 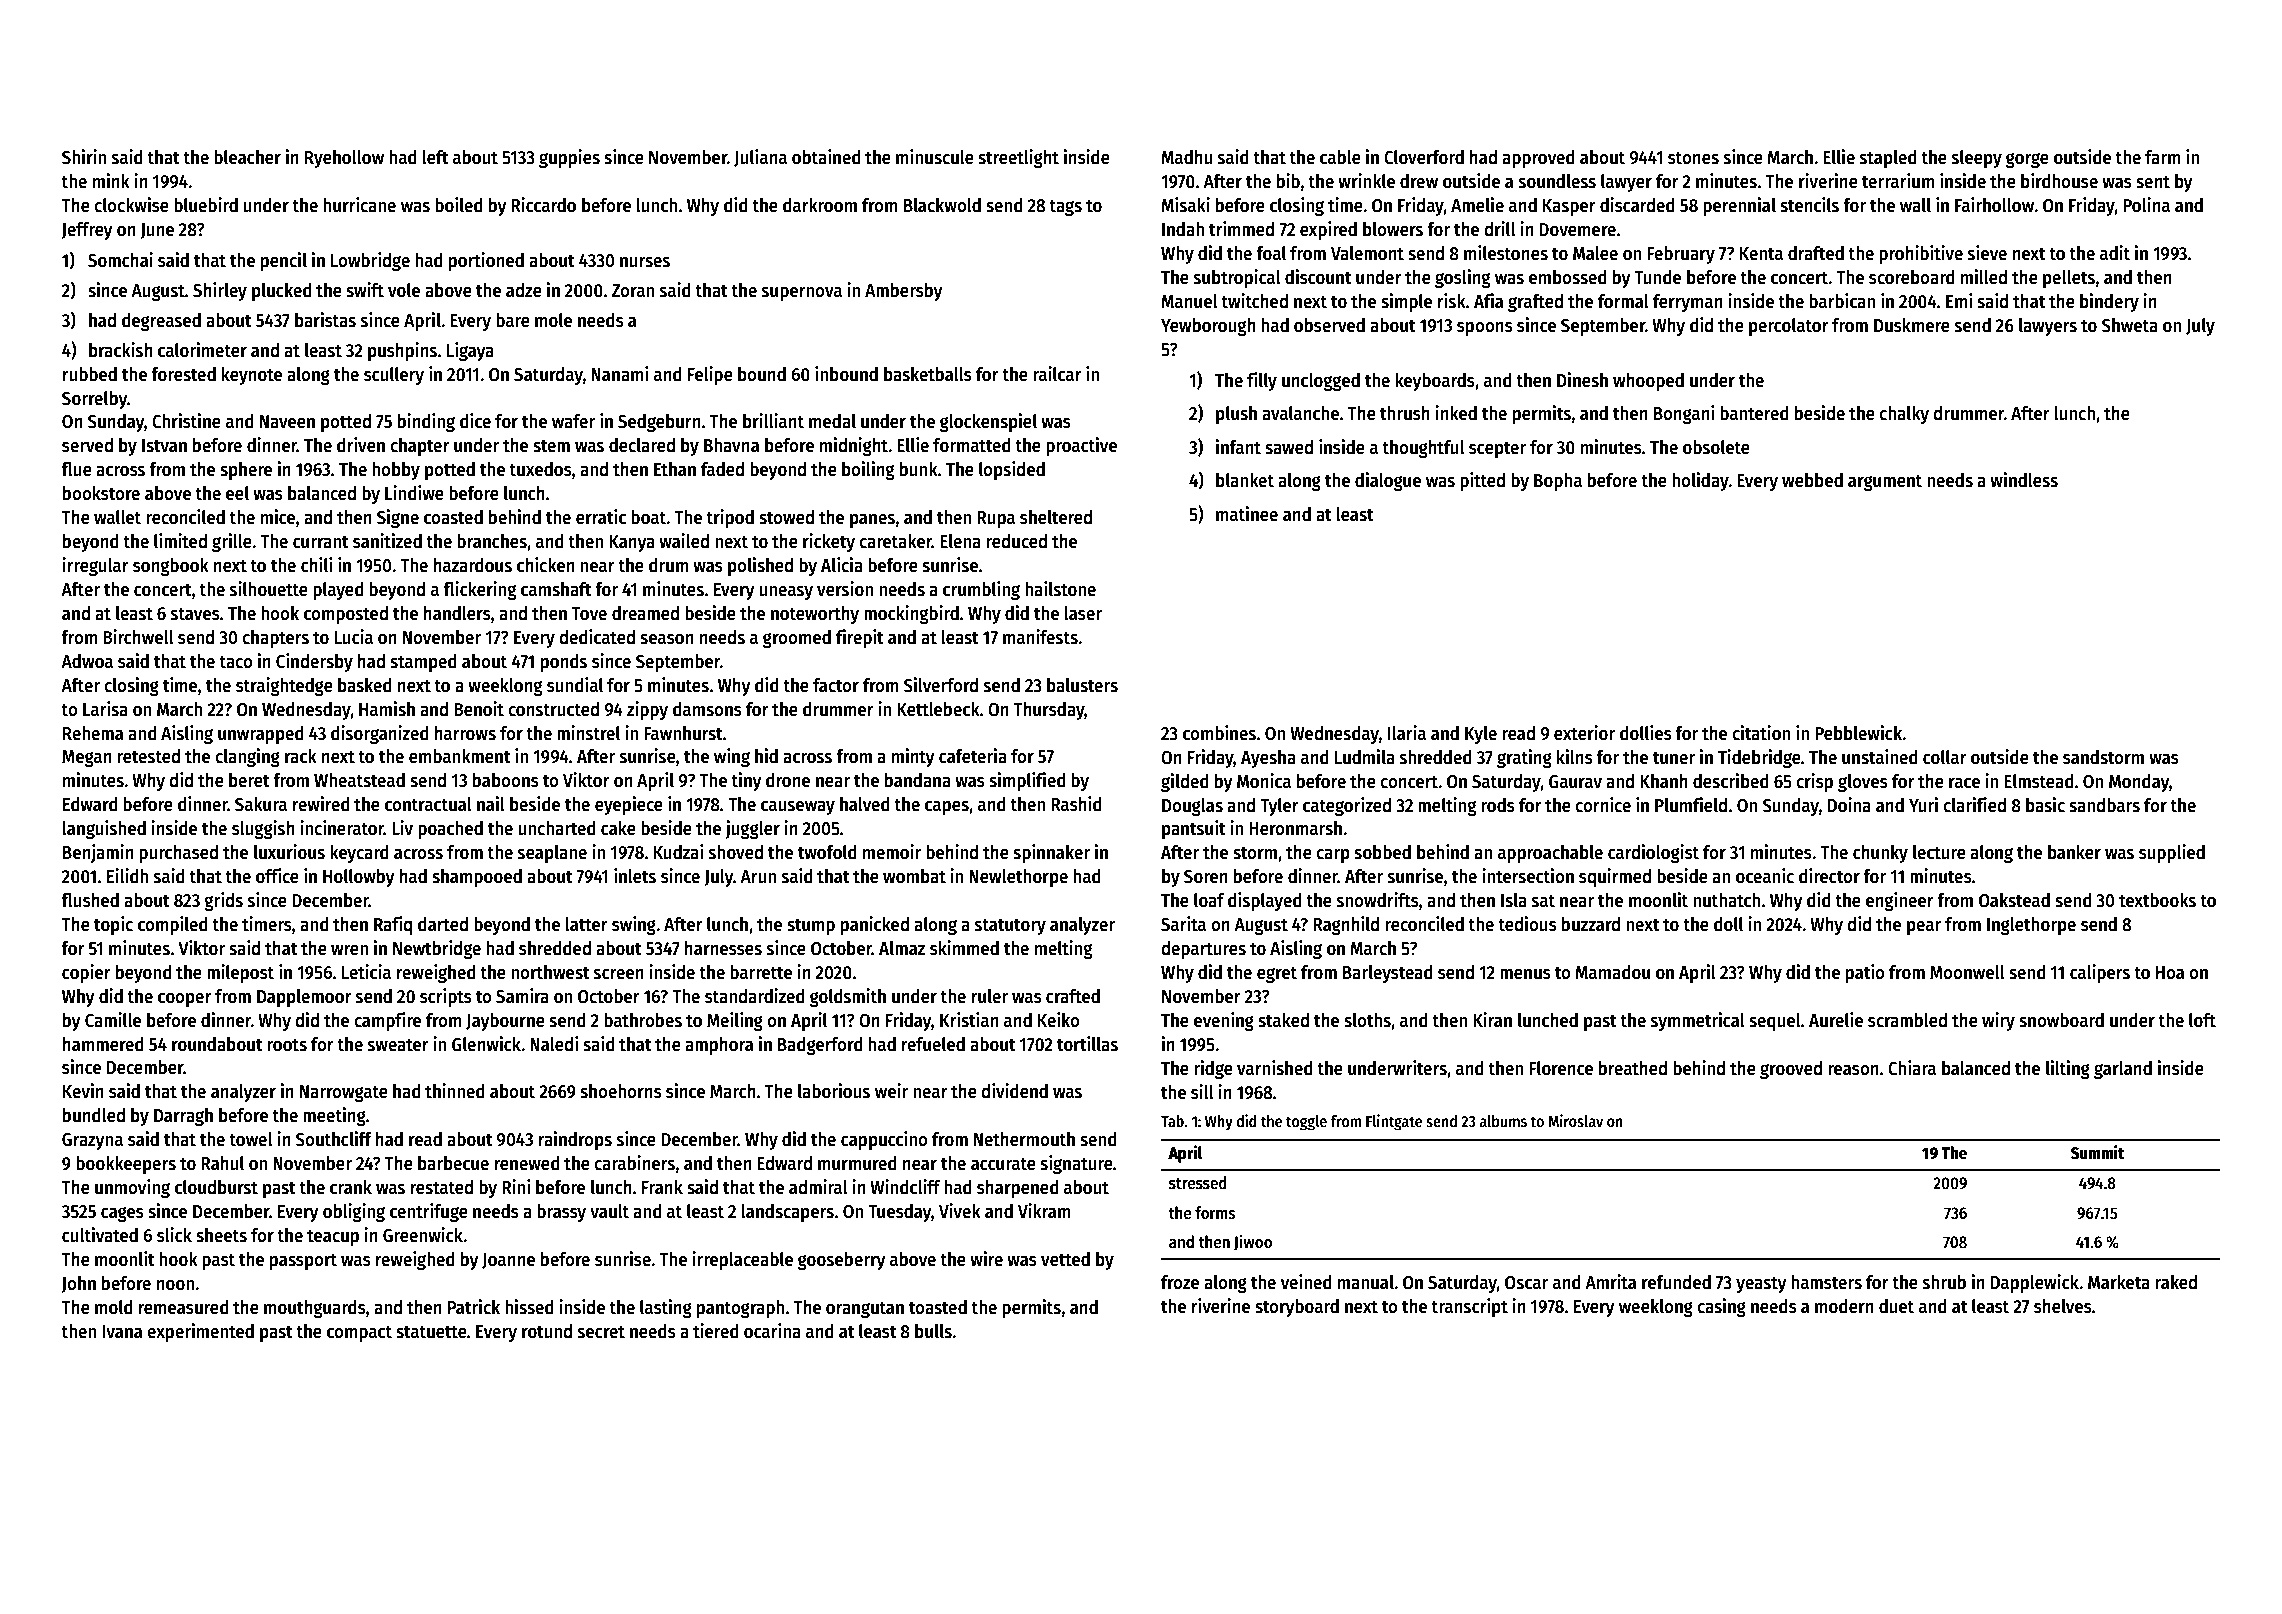 I want to click on Riccardo, so click(x=543, y=205).
